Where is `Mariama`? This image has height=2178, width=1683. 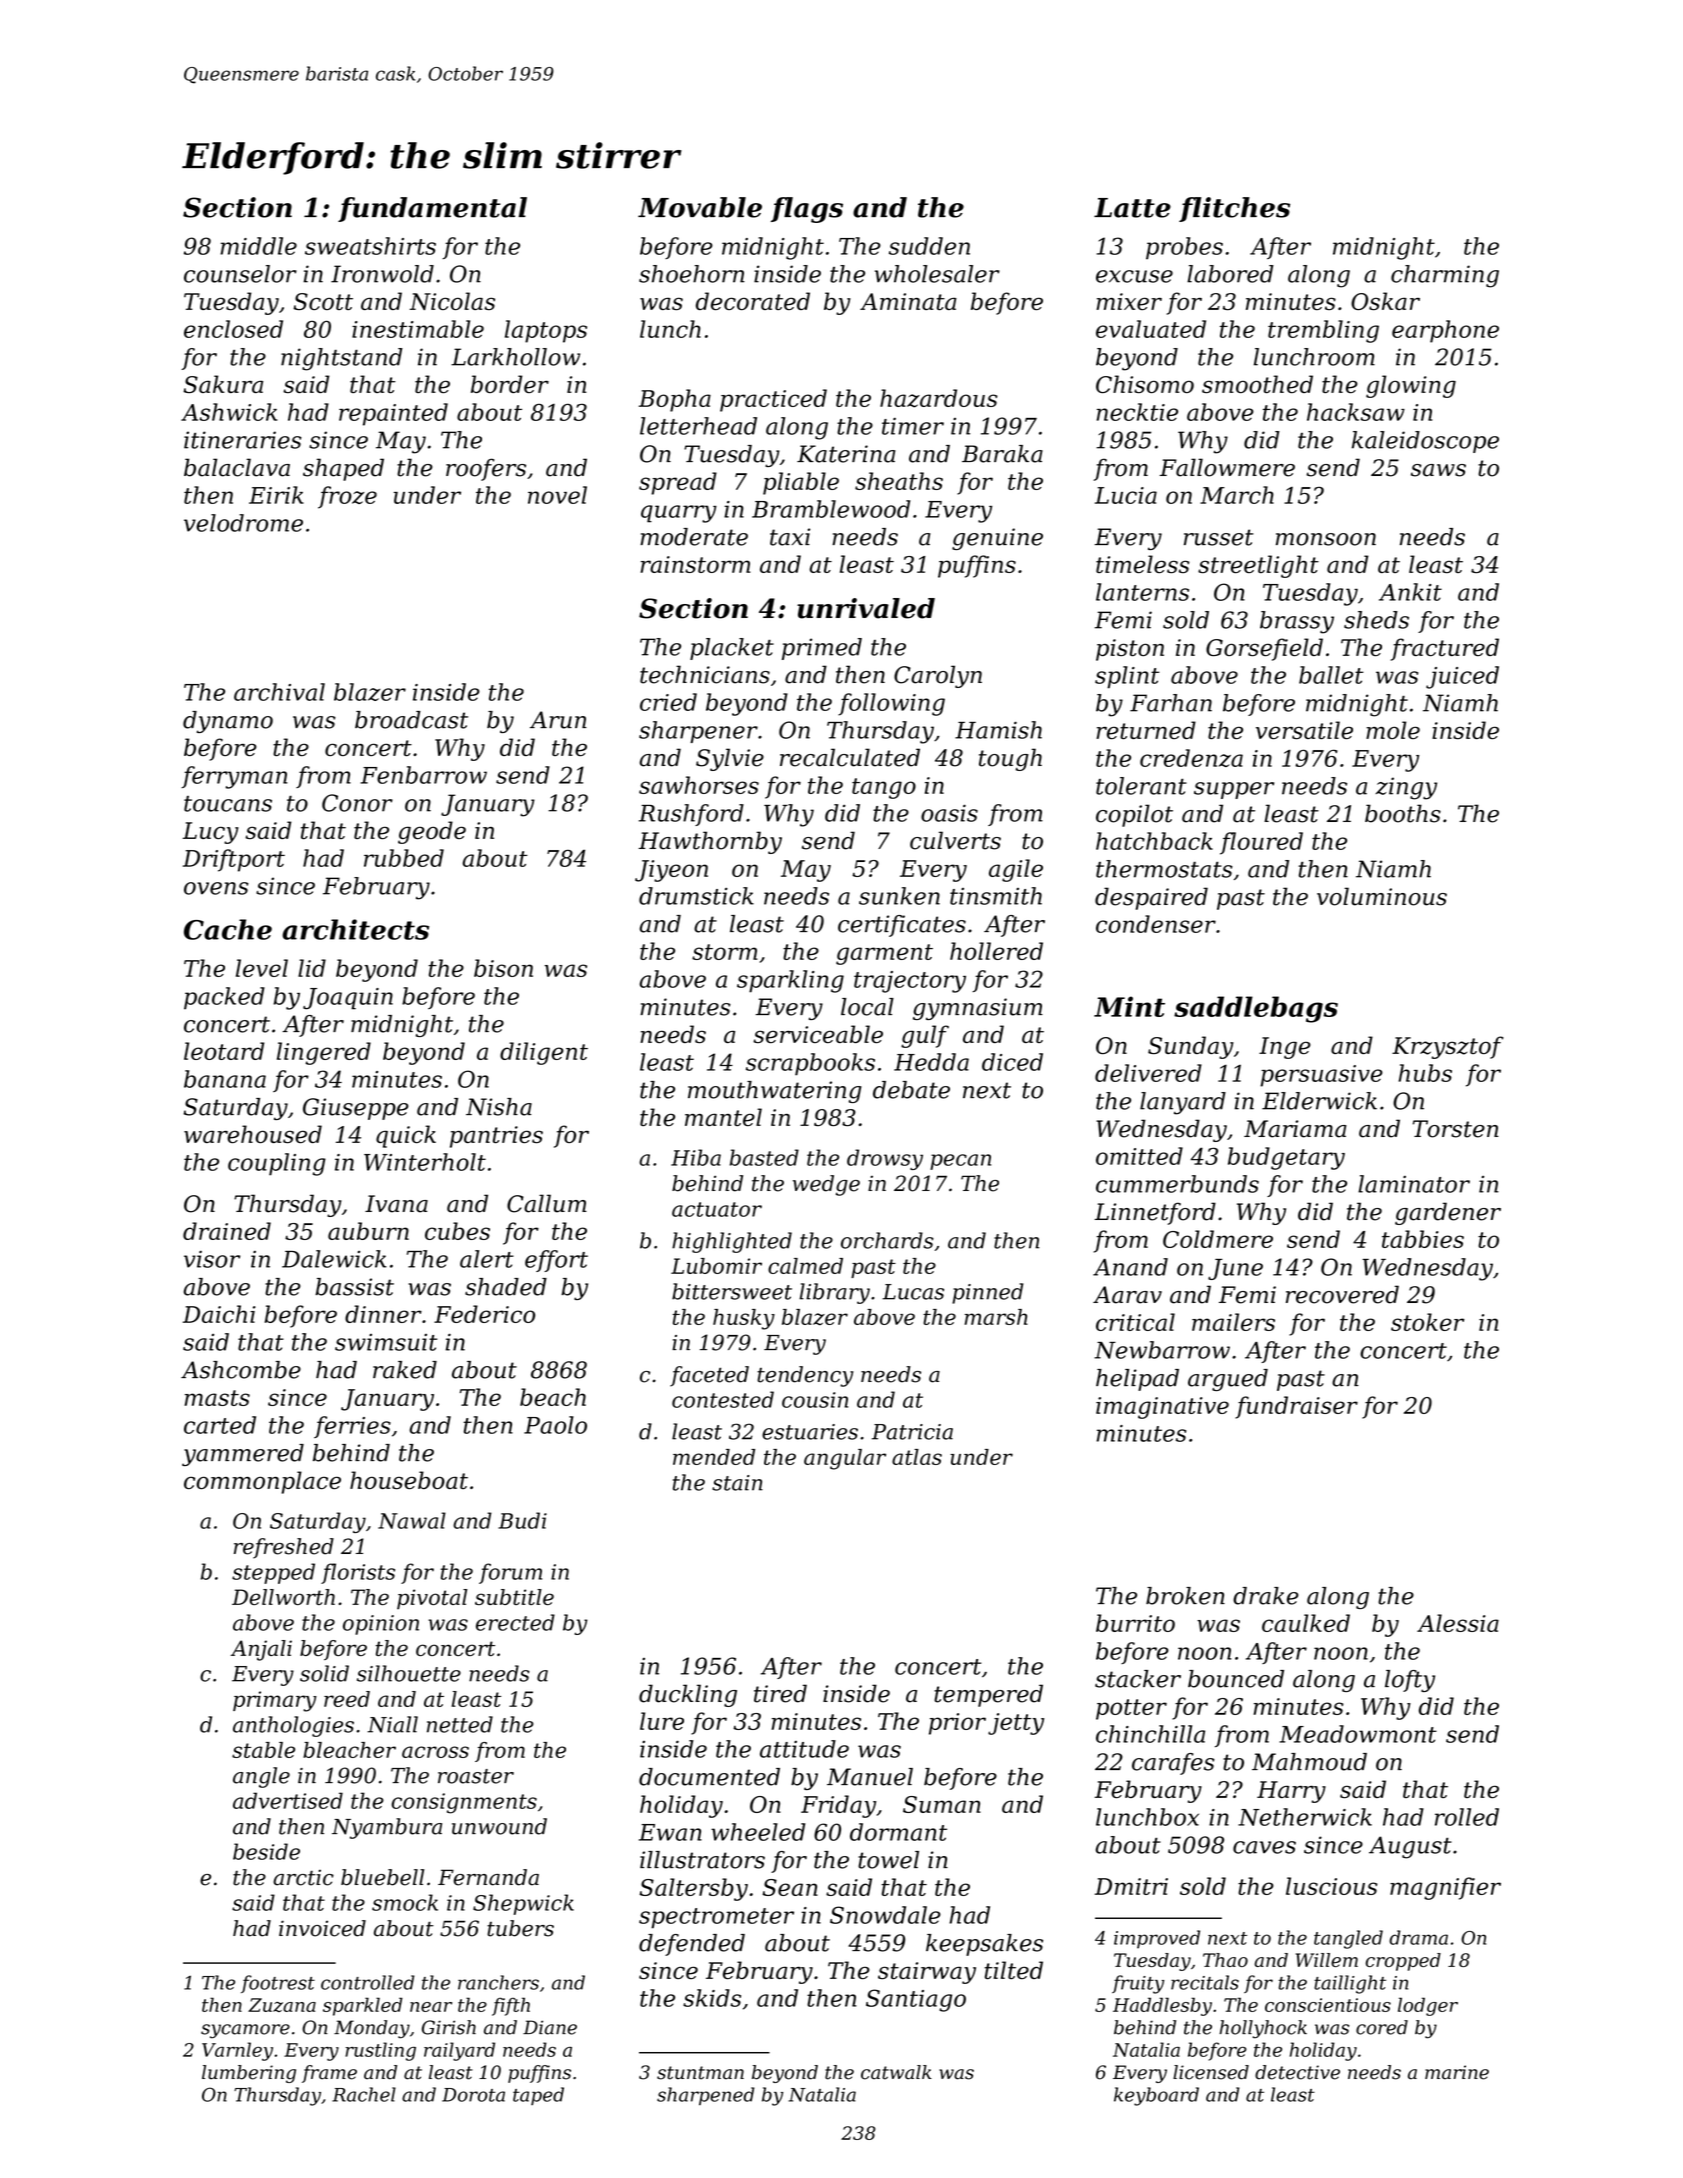
Mariama is located at coordinates (1295, 1129).
